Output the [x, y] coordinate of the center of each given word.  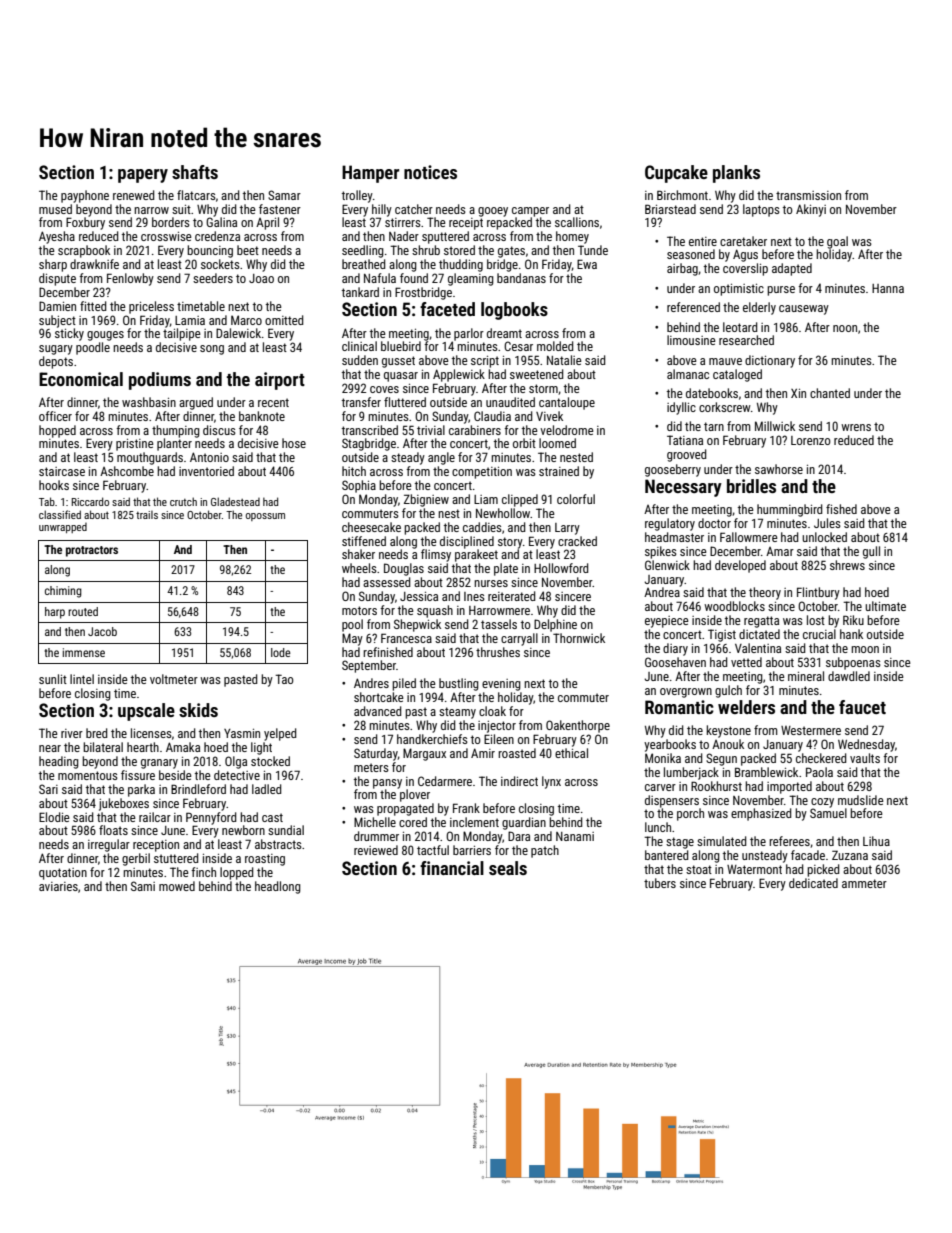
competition [482, 473]
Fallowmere [749, 537]
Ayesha [57, 237]
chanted [830, 393]
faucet [862, 707]
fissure [138, 775]
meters [371, 767]
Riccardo [90, 501]
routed [83, 611]
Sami [143, 886]
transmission [808, 195]
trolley [357, 196]
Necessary [683, 488]
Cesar [518, 346]
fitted [93, 306]
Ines [474, 596]
